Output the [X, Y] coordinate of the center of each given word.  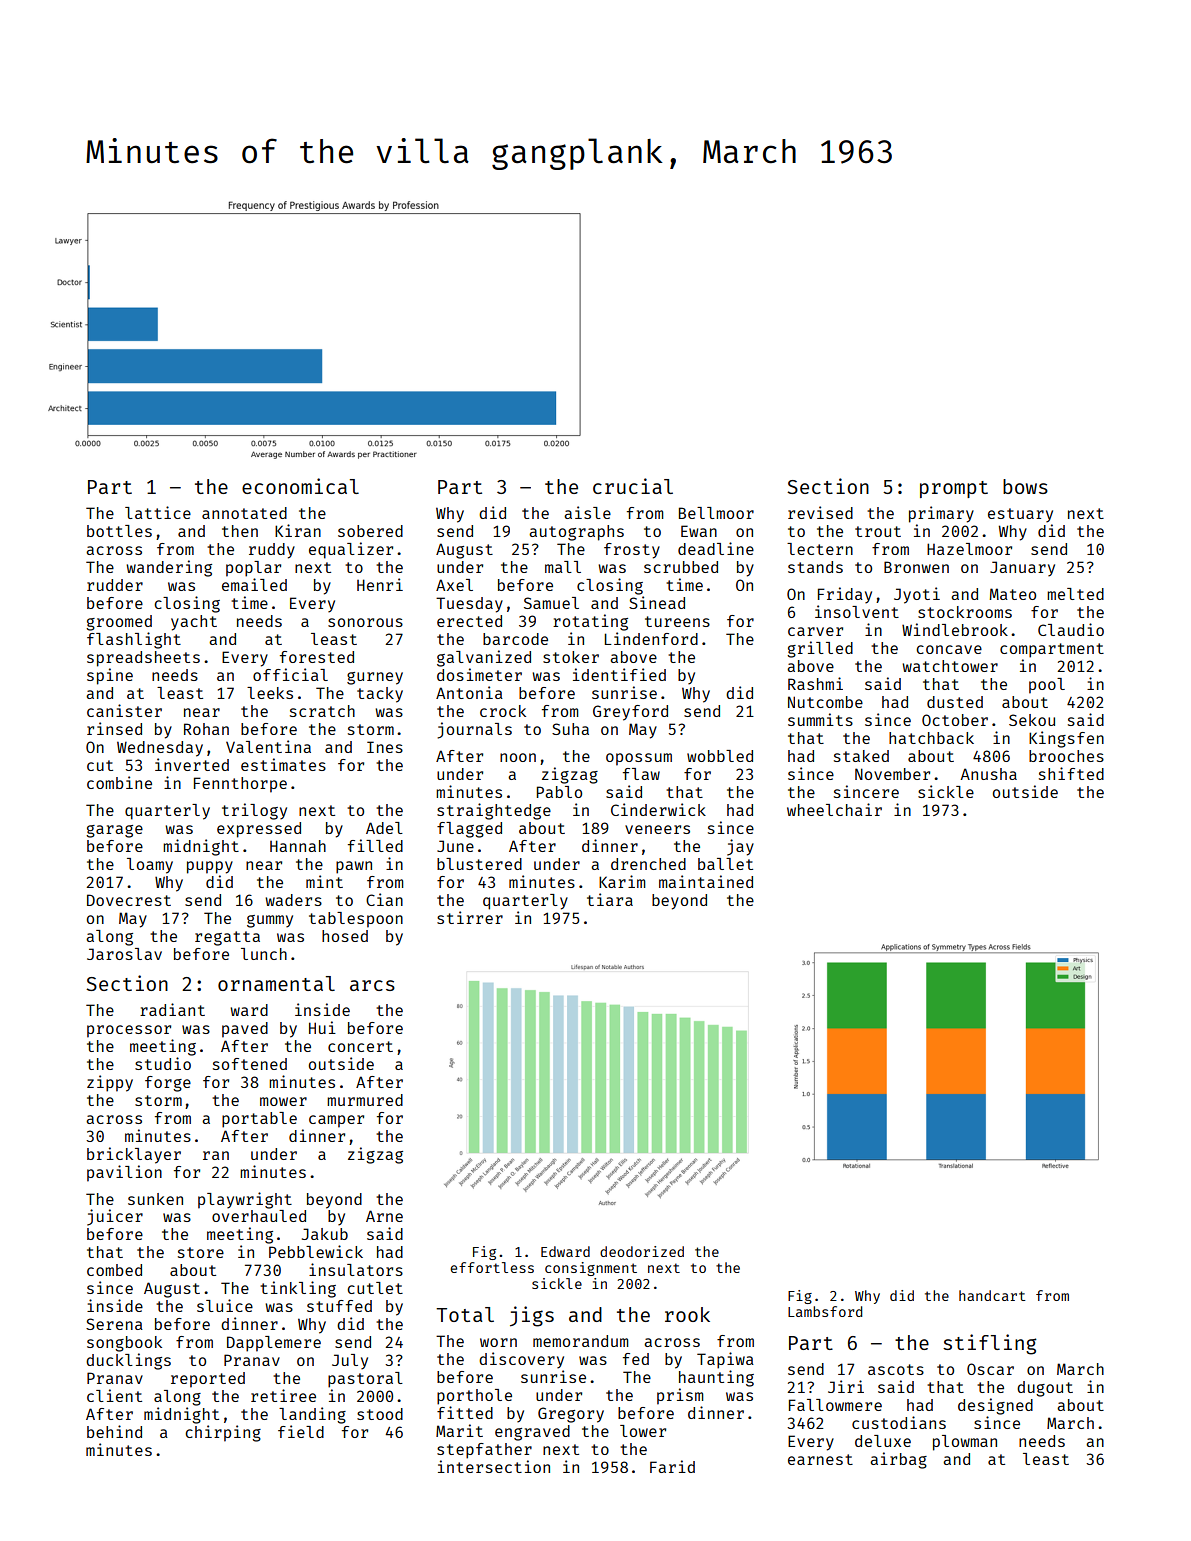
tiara [610, 899]
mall [563, 567]
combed [114, 1270]
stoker [571, 657]
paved [245, 1030]
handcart [992, 1295]
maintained [706, 881]
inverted [192, 764]
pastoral [365, 1380]
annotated [244, 513]
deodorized [642, 1251]
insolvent [857, 611]
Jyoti [917, 595]
